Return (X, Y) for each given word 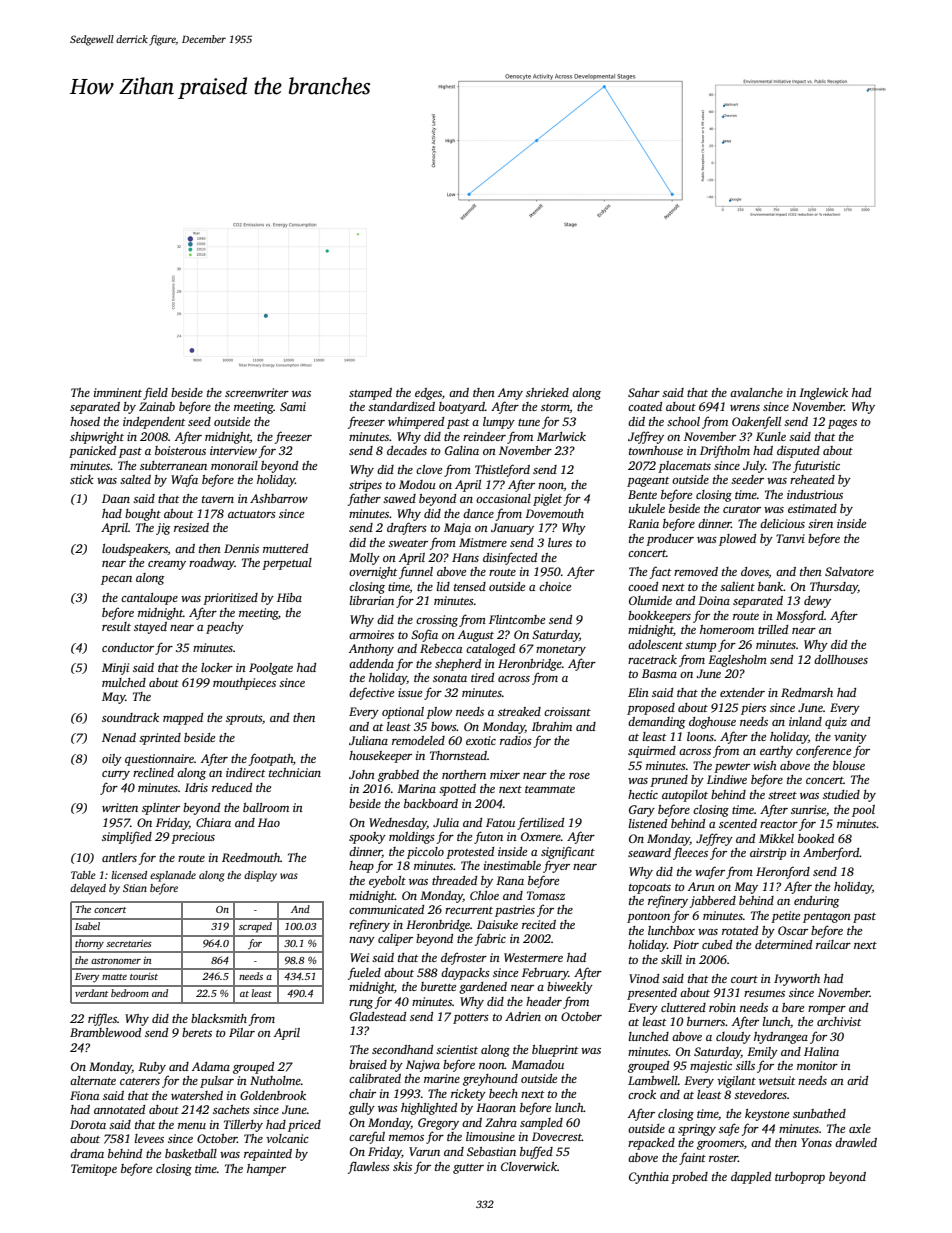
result (116, 626)
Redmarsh (807, 692)
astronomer (116, 961)
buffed (536, 1152)
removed (696, 571)
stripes (365, 486)
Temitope (94, 1170)
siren (820, 523)
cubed (717, 944)
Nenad (119, 737)
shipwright (97, 438)
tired (482, 677)
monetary (561, 651)
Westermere (533, 957)
